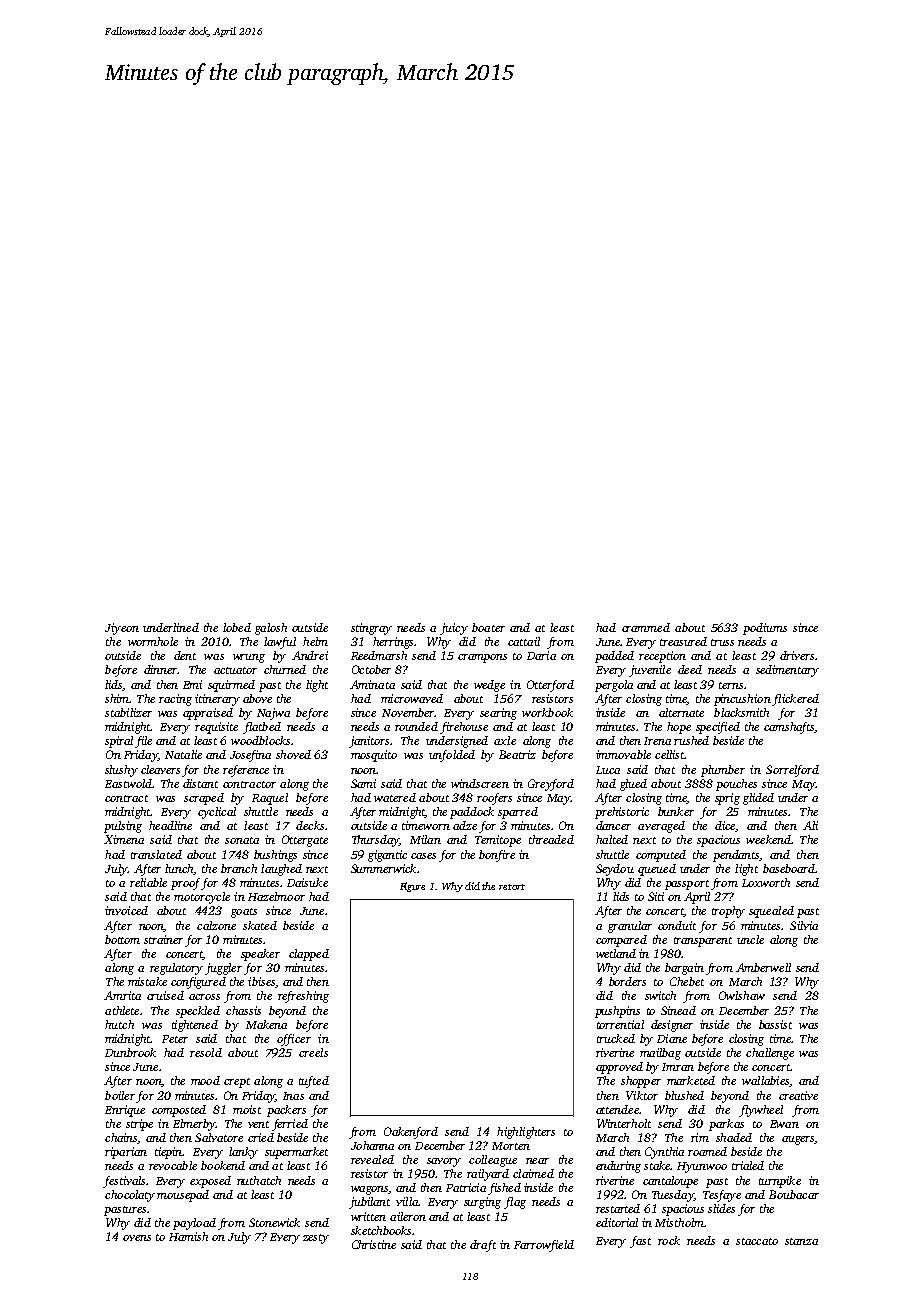 Image resolution: width=924 pixels, height=1308 pixels. I want to click on flag, so click(515, 1203).
